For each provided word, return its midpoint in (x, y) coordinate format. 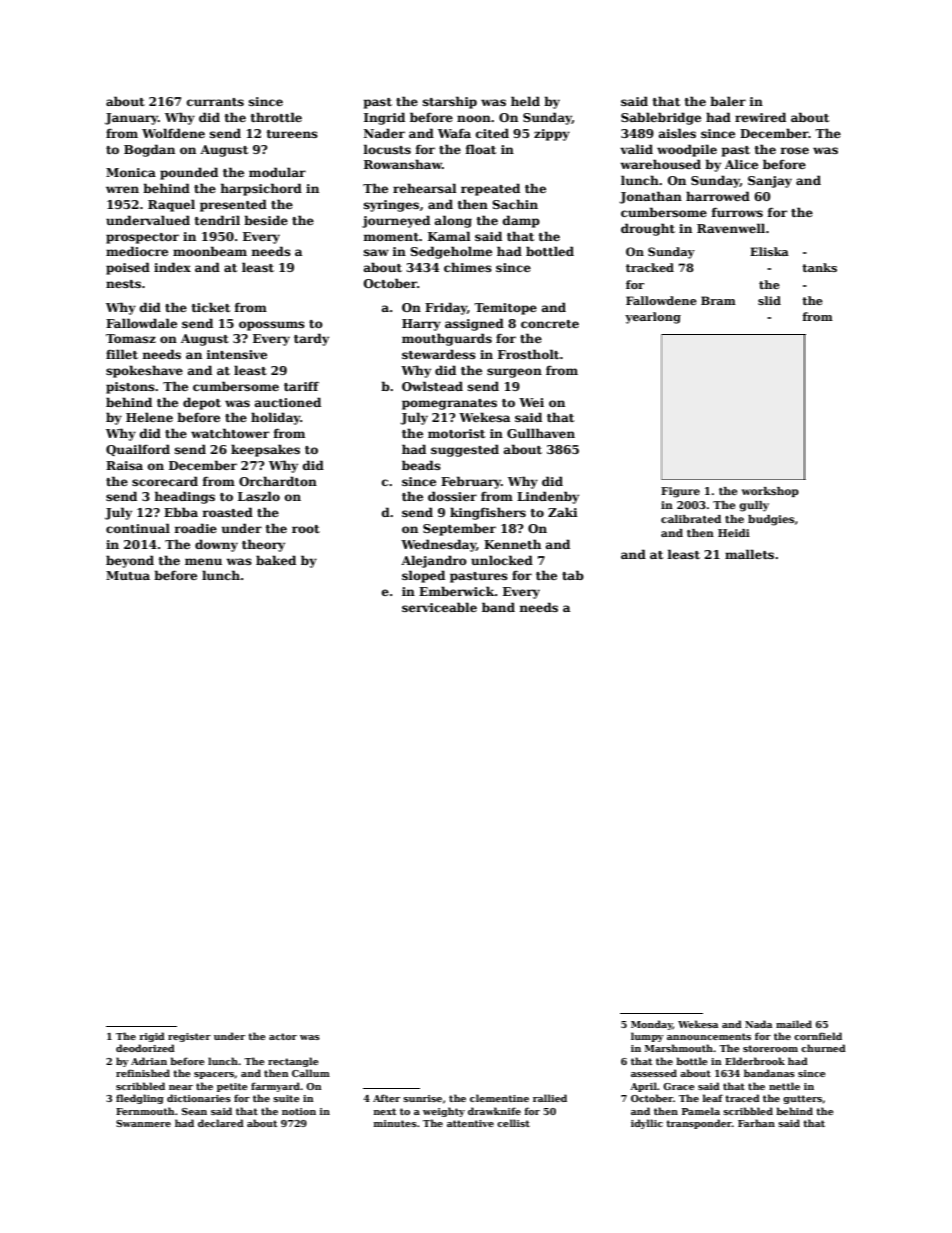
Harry (421, 325)
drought (648, 229)
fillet (122, 354)
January (131, 119)
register (189, 1037)
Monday (652, 1025)
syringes (391, 206)
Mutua (128, 575)
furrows (737, 212)
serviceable (439, 607)
